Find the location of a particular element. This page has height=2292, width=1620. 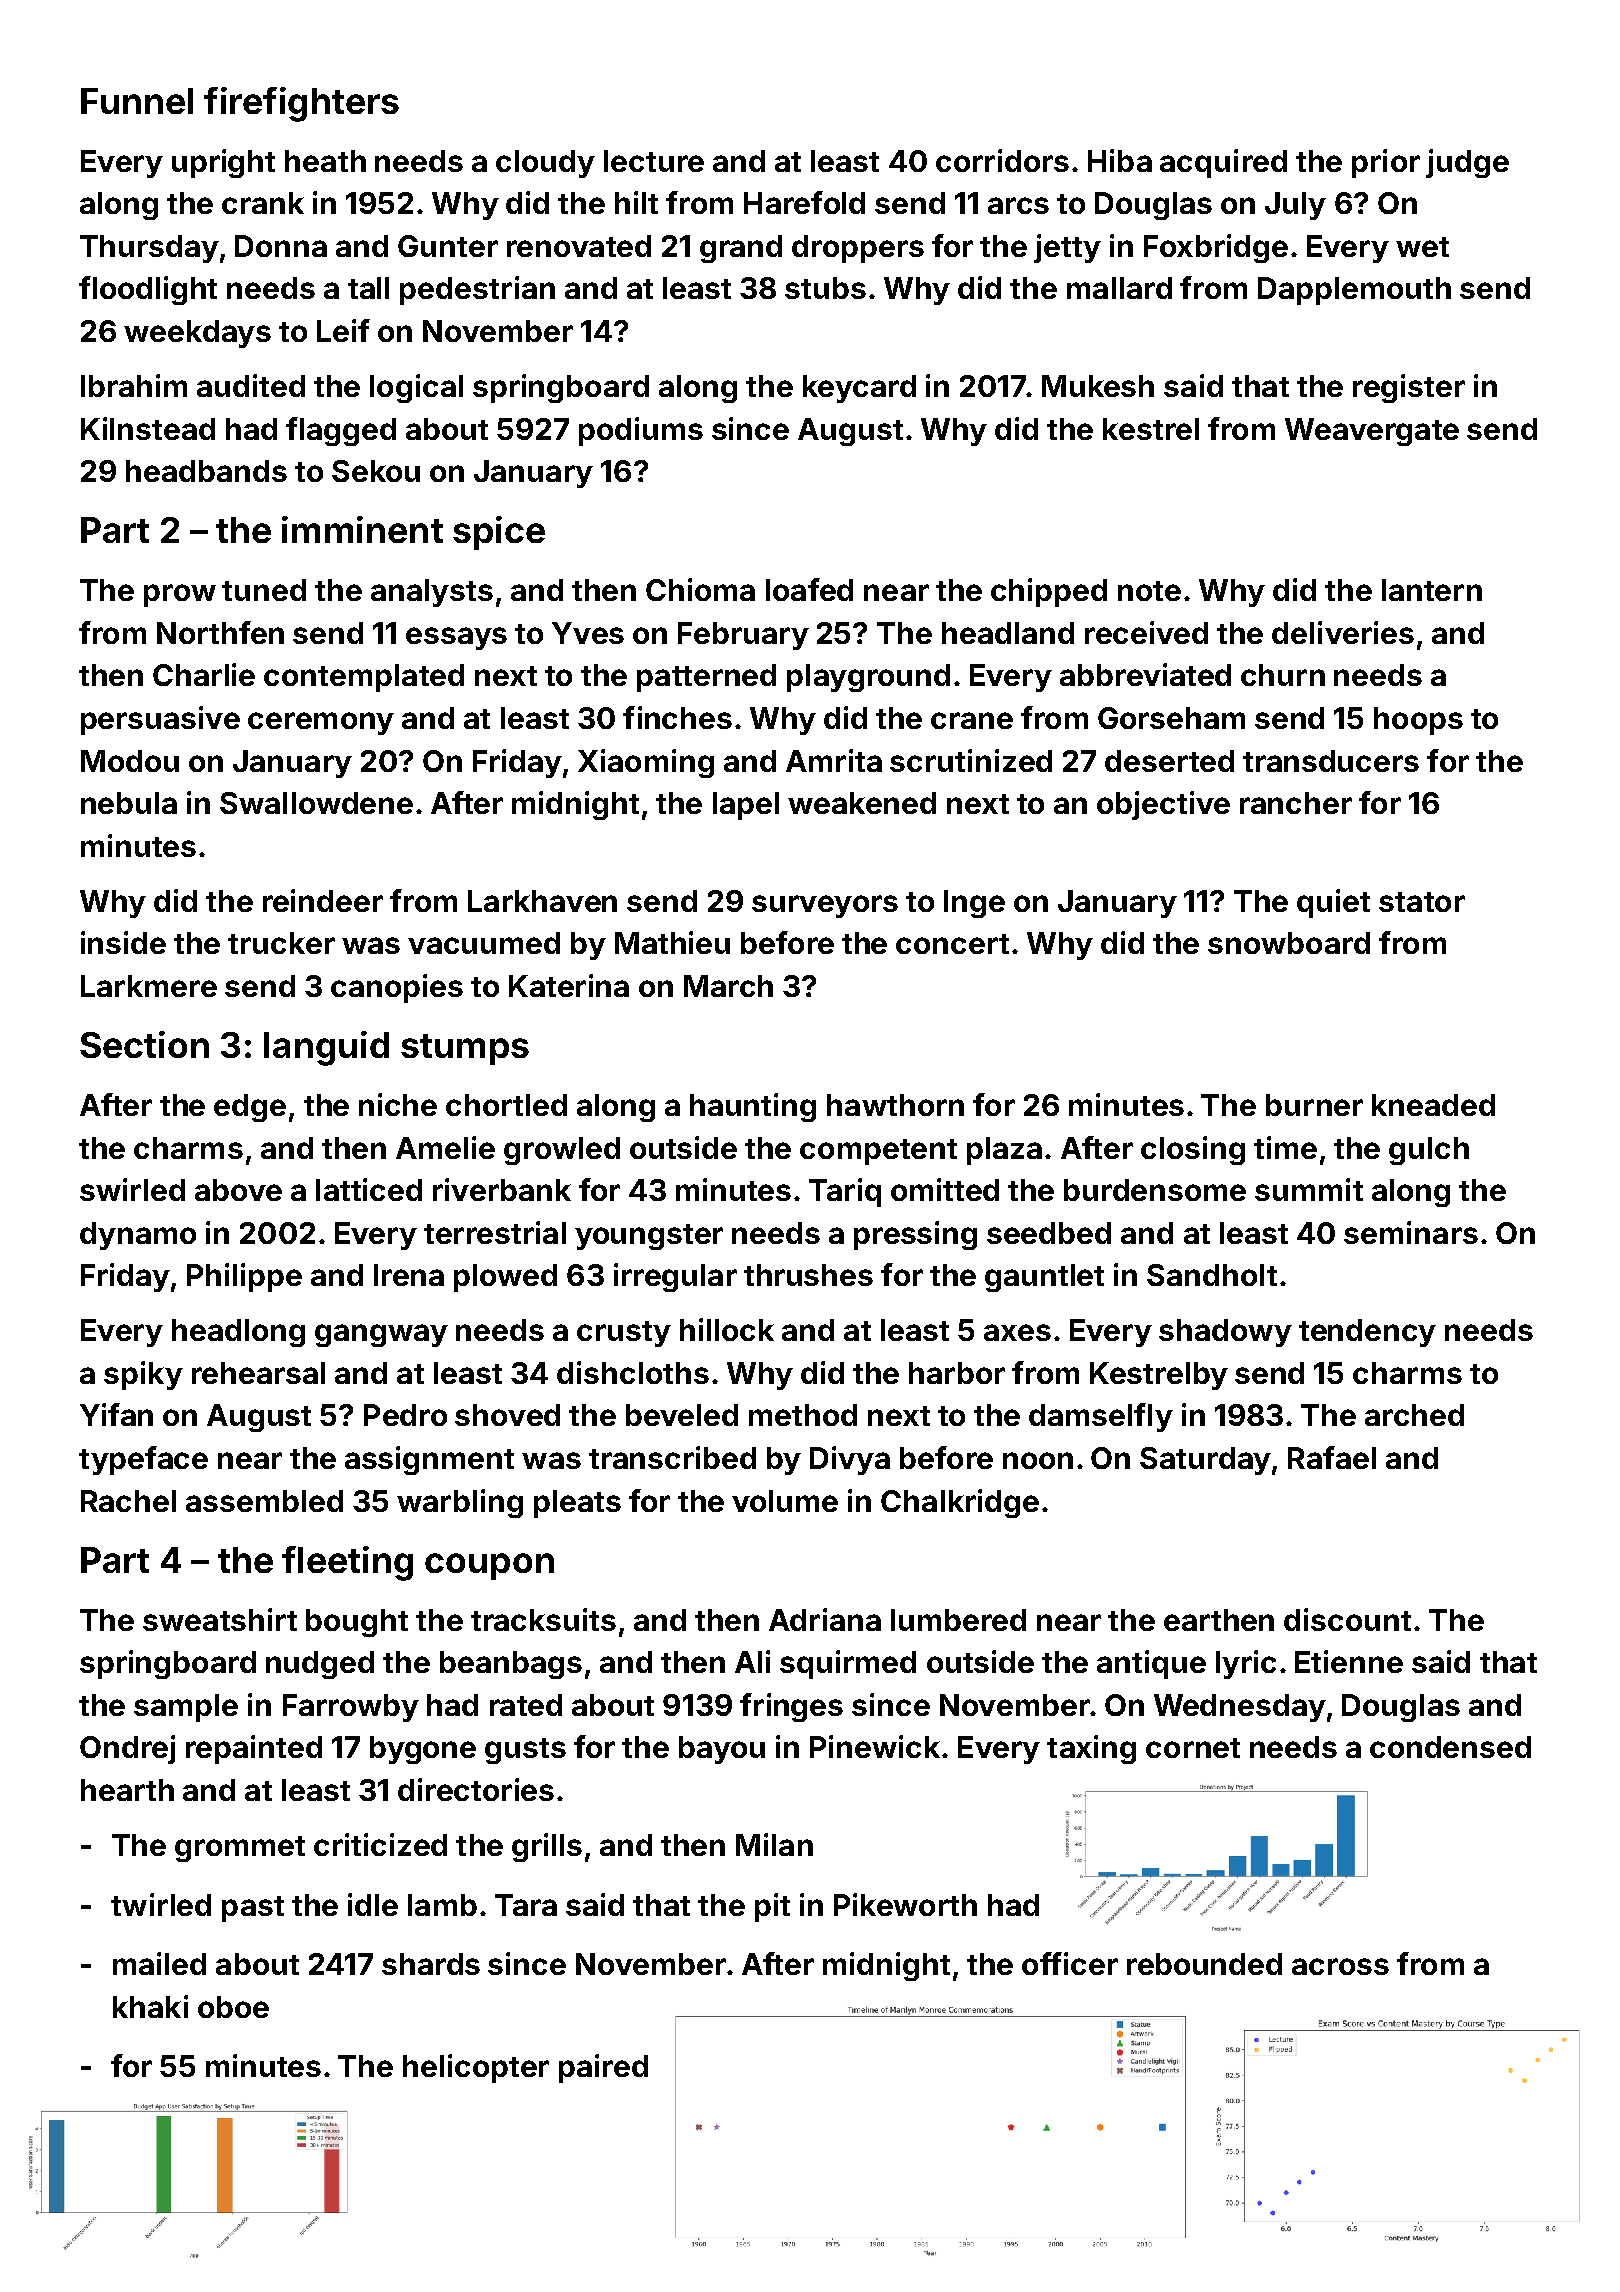

idle is located at coordinates (373, 1904).
